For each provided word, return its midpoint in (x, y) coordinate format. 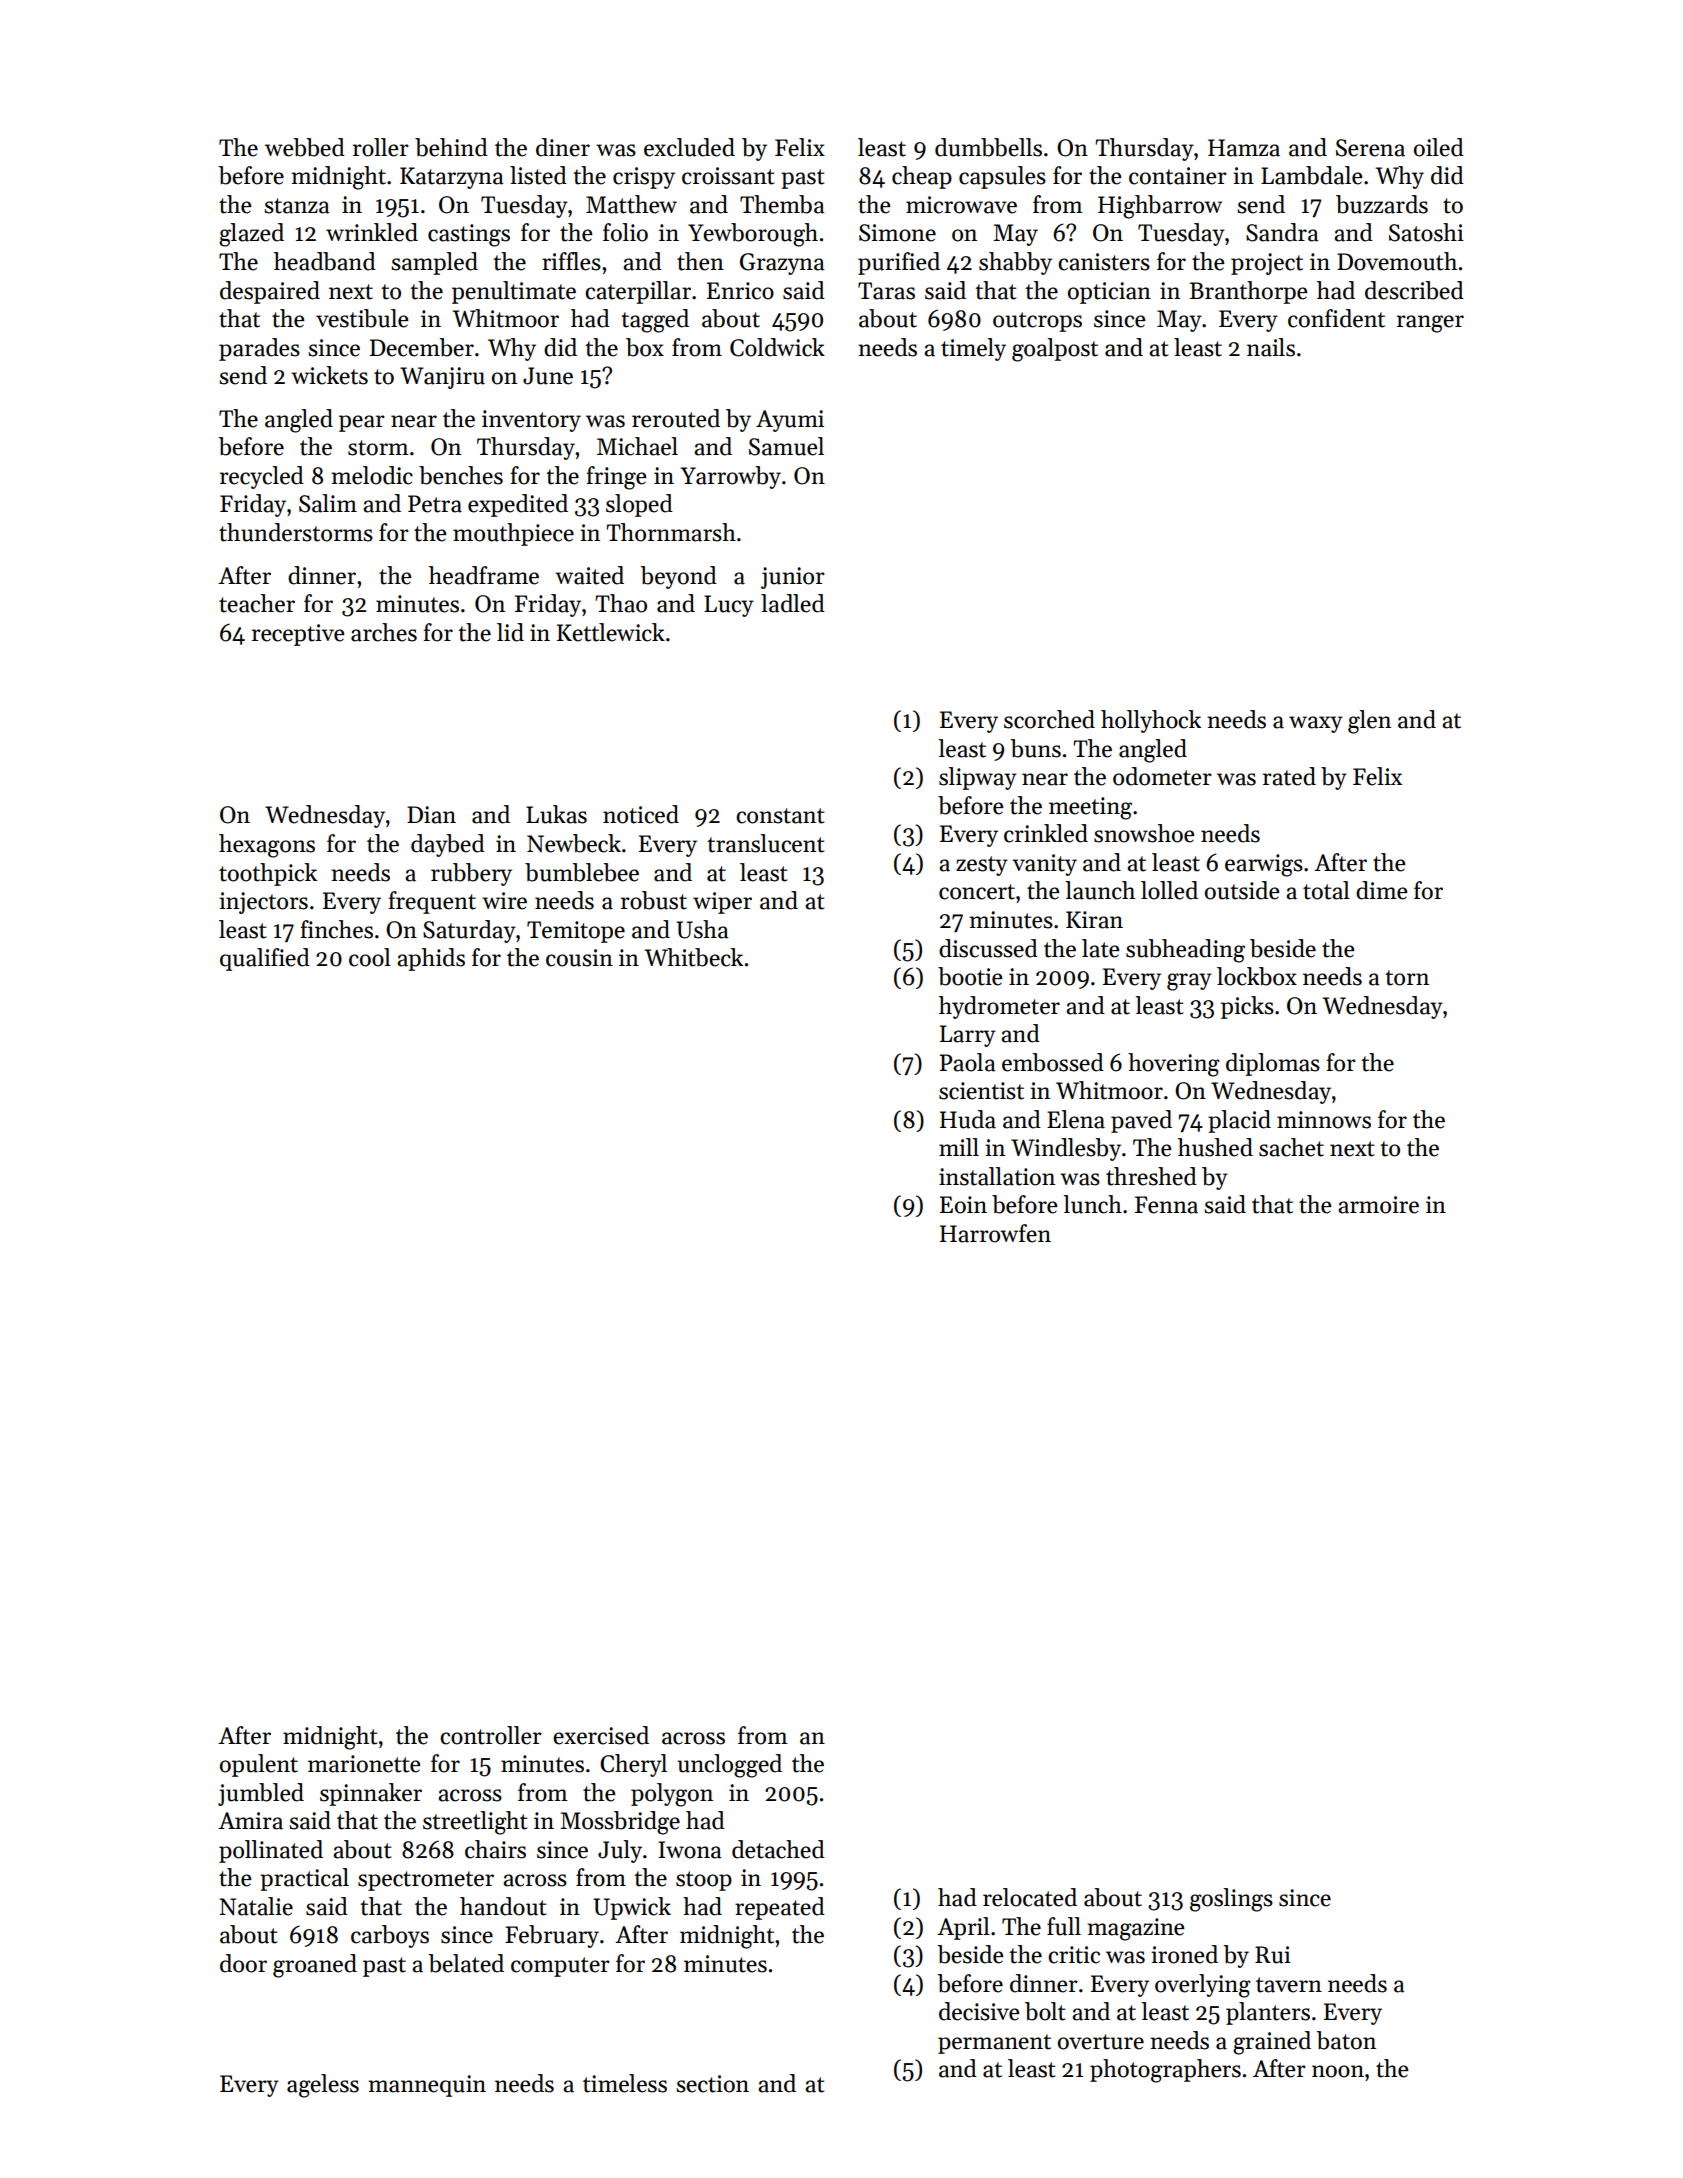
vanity (1044, 865)
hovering (1174, 1065)
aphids (431, 959)
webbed (305, 147)
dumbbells (988, 147)
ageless (323, 2086)
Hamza (1244, 148)
